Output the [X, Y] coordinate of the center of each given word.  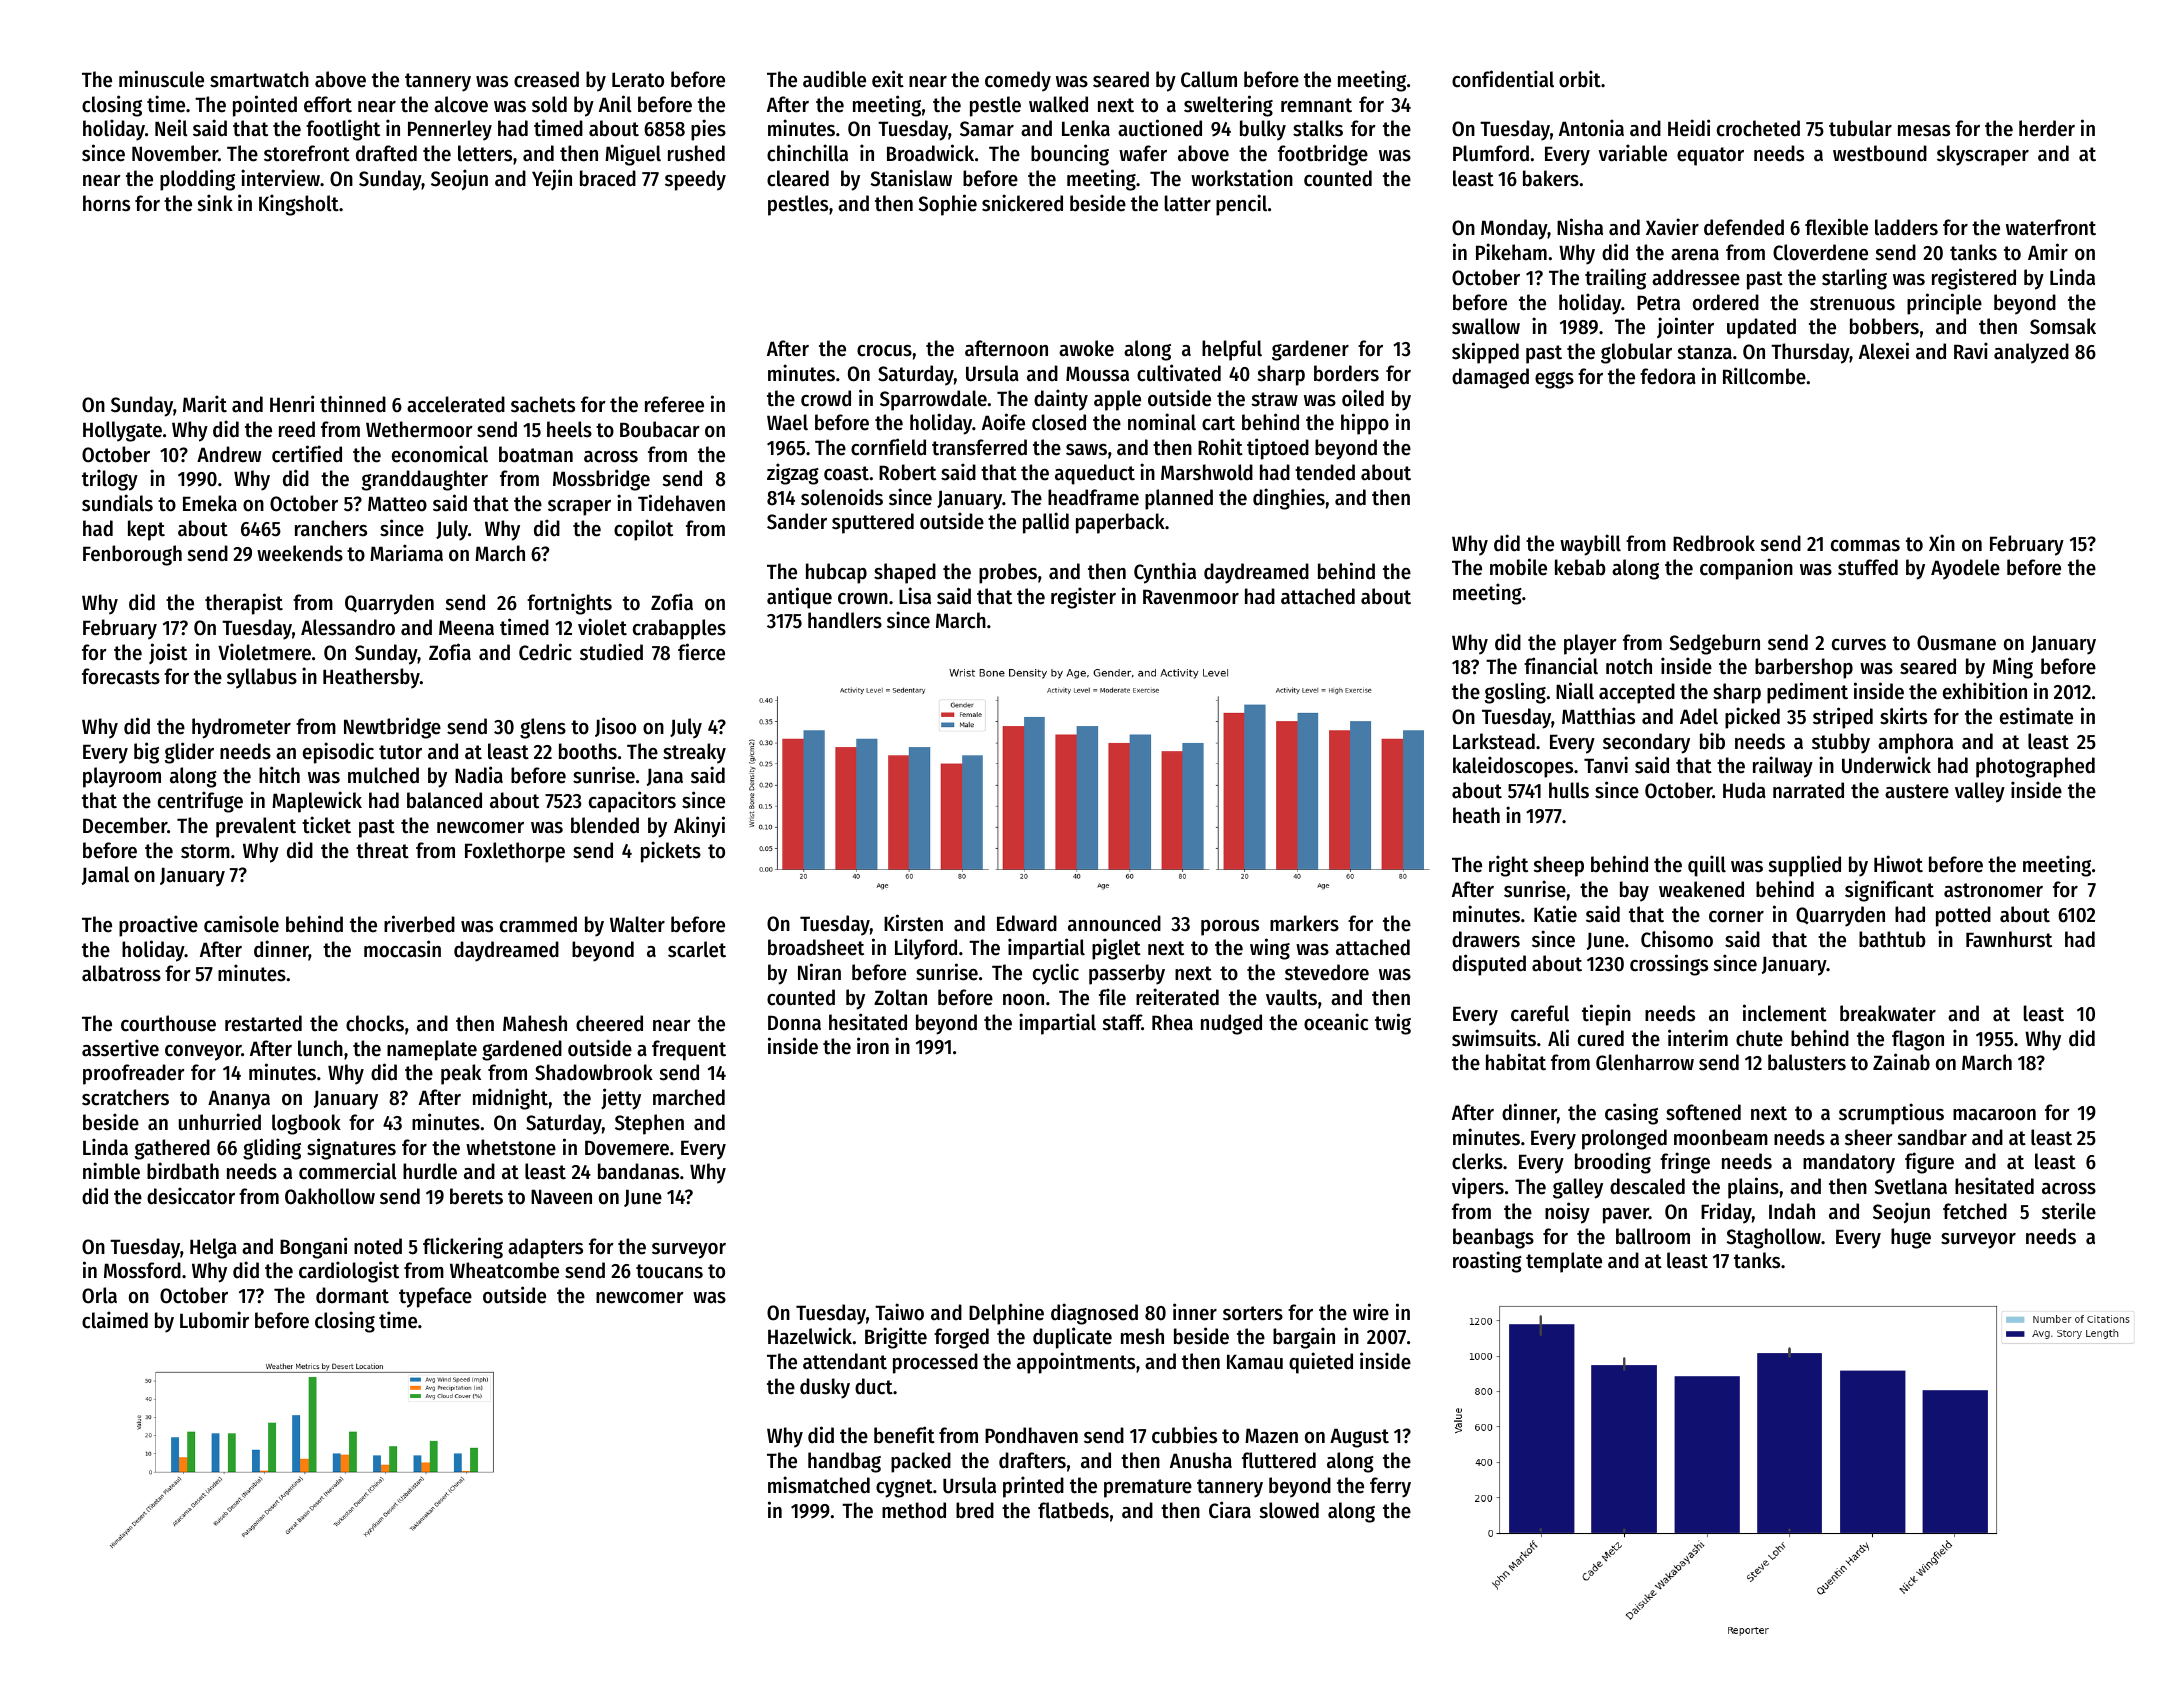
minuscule [161, 79]
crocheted [1758, 128]
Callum [1209, 79]
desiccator [191, 1196]
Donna [794, 1023]
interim [1698, 1038]
